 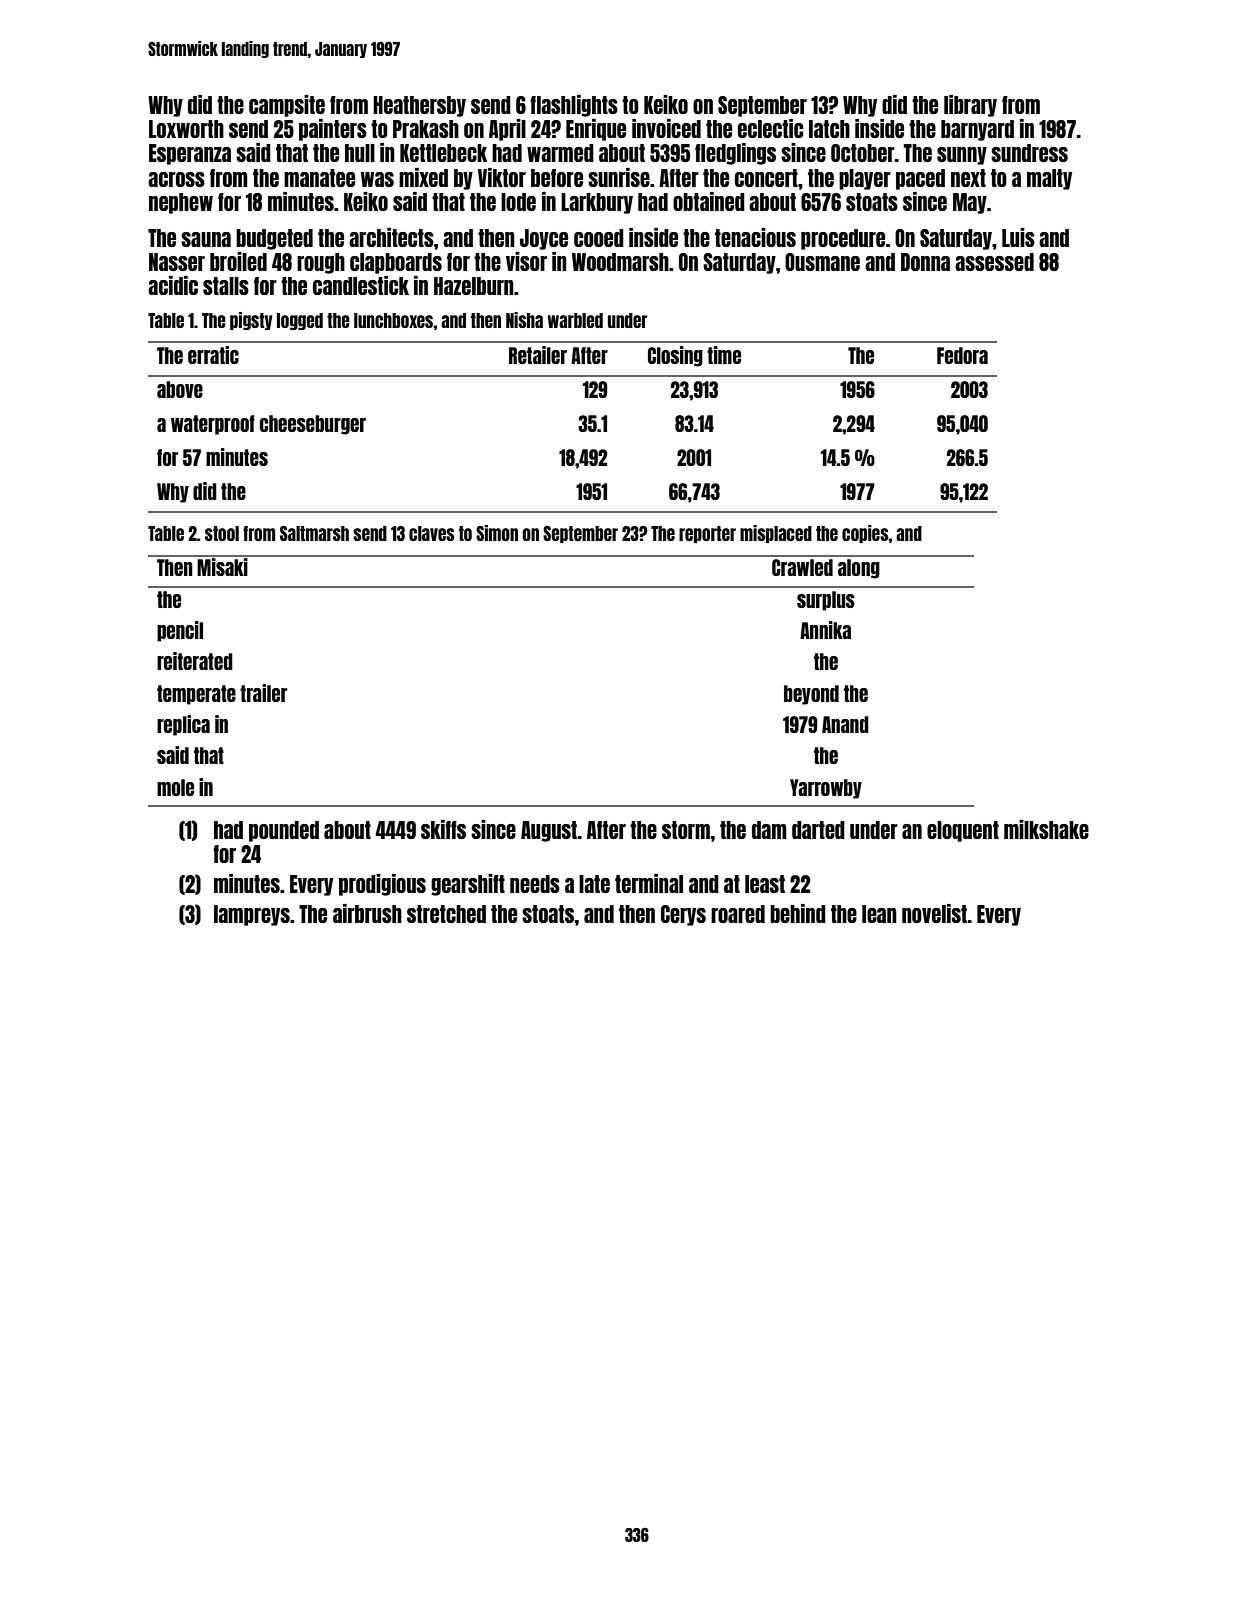 I want to click on Simon, so click(x=497, y=533).
